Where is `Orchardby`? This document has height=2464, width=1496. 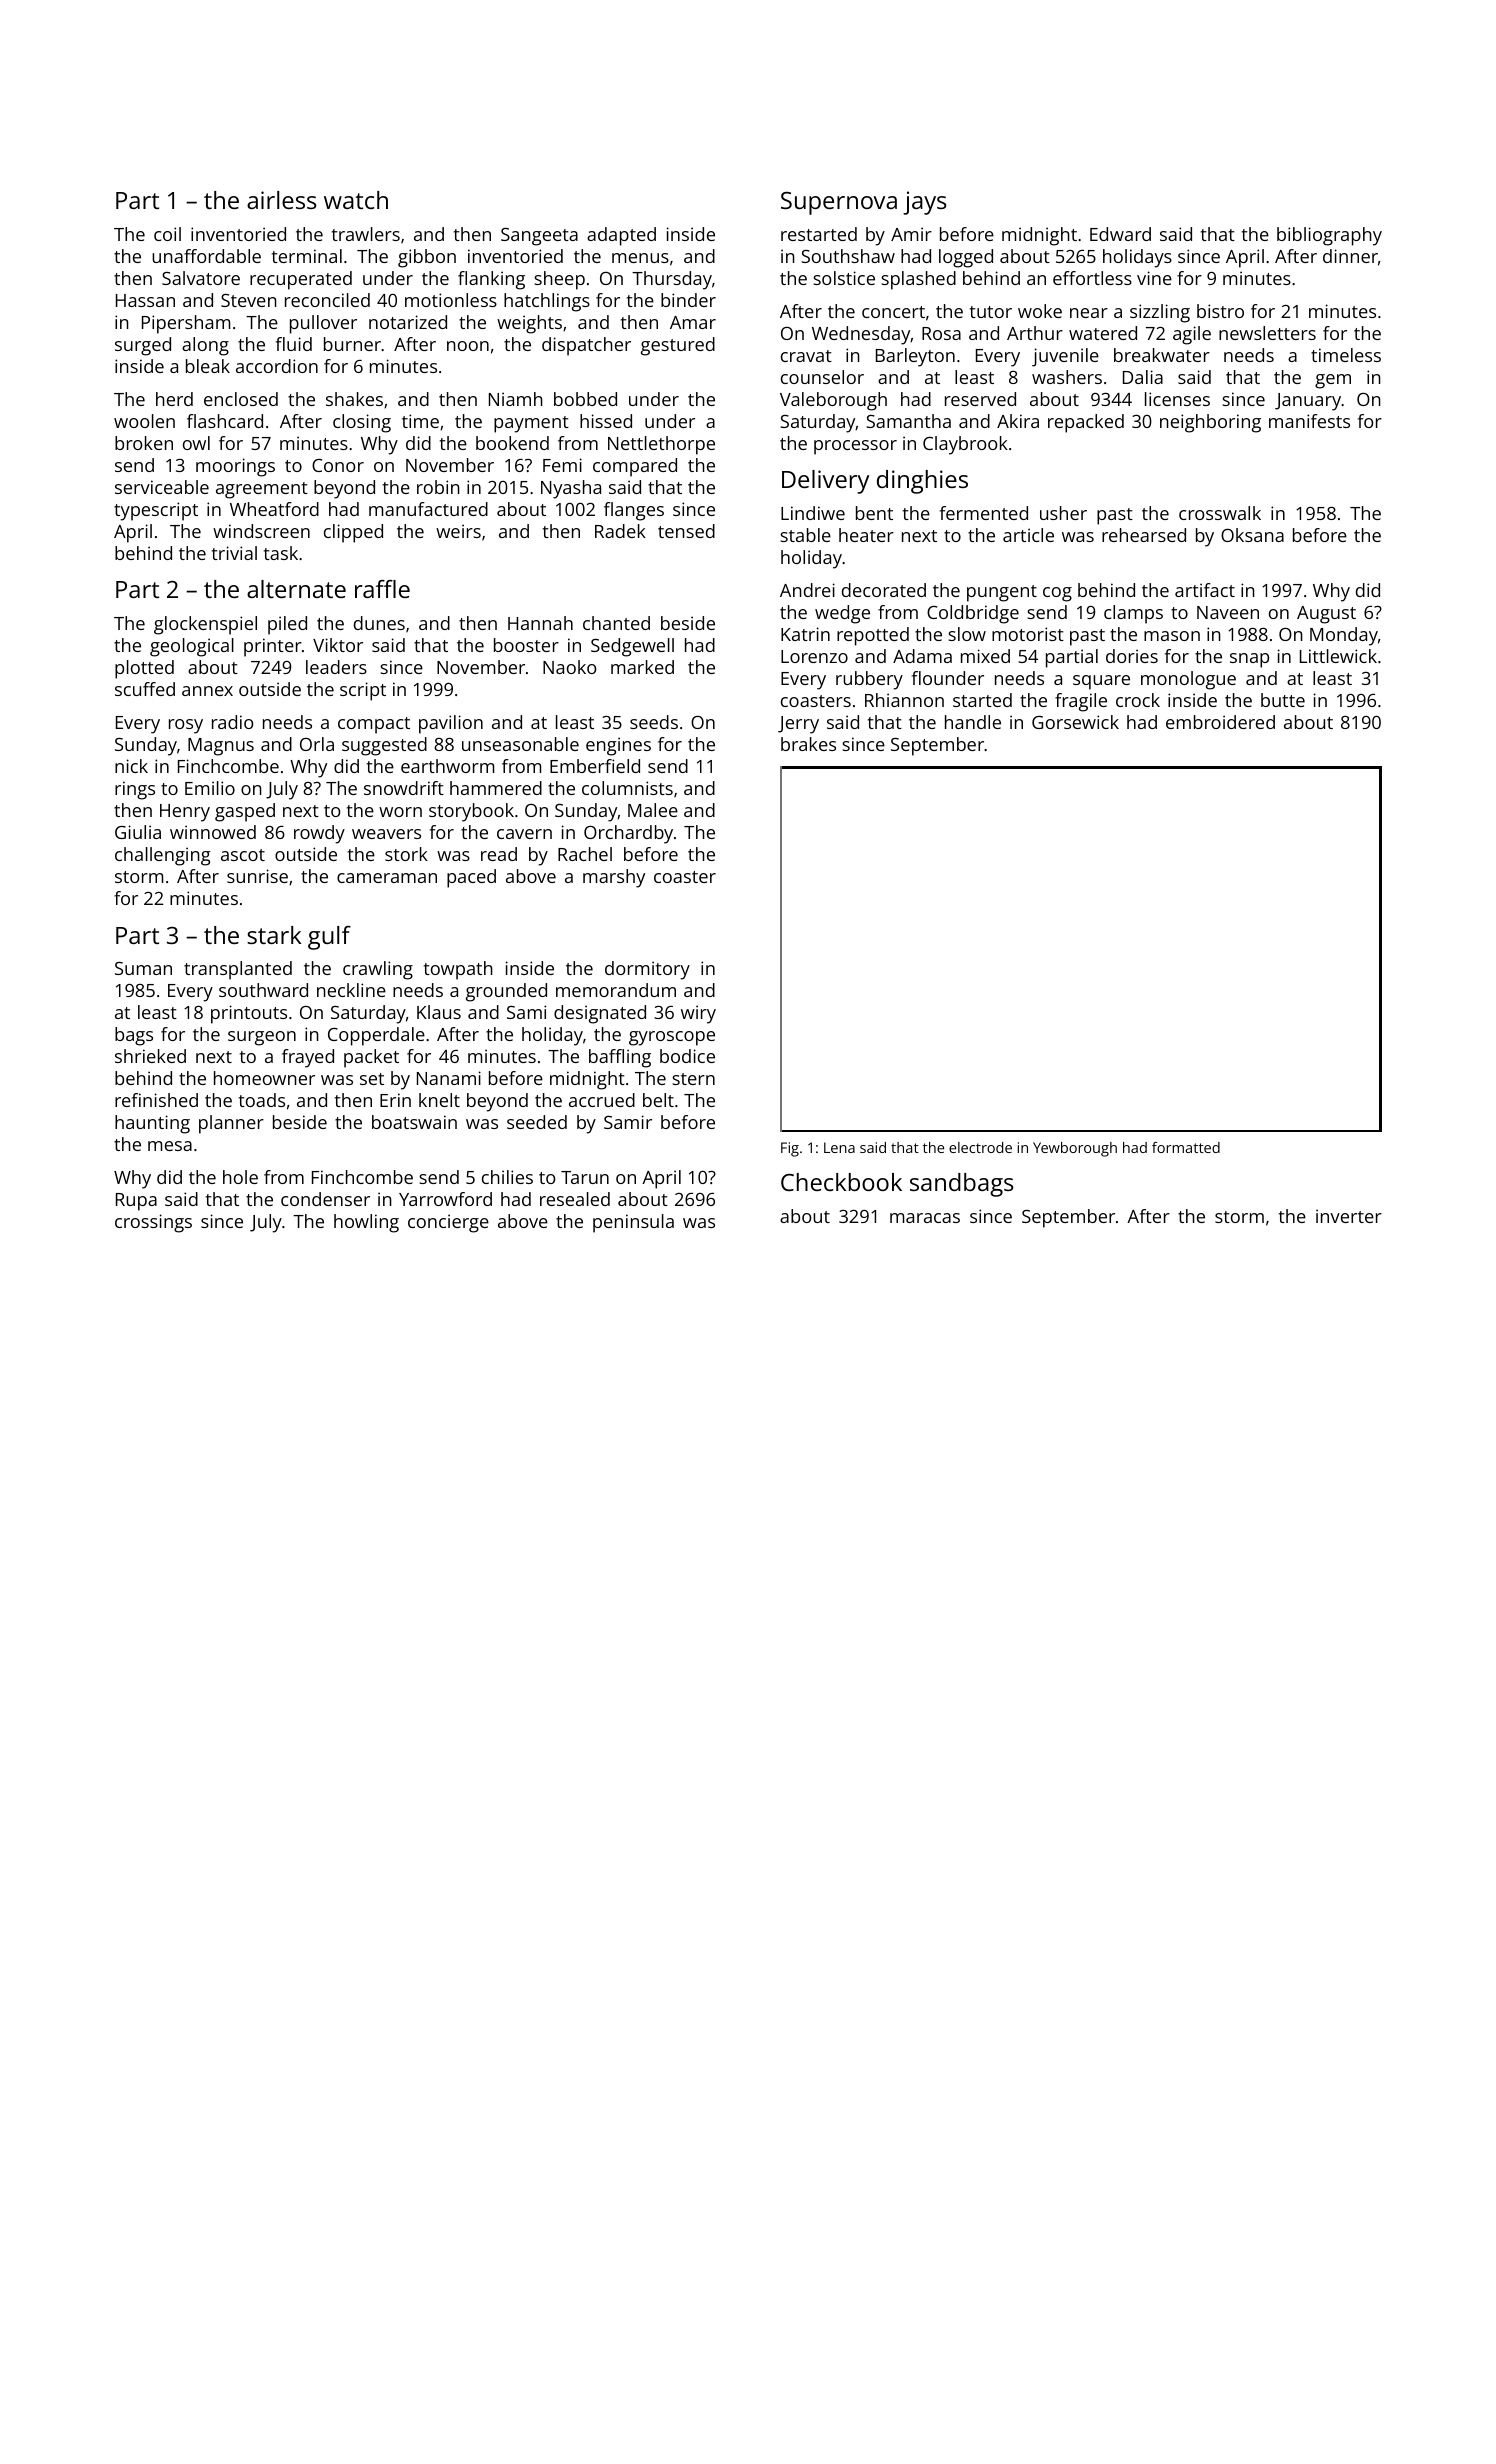
Orchardby is located at coordinates (628, 834).
